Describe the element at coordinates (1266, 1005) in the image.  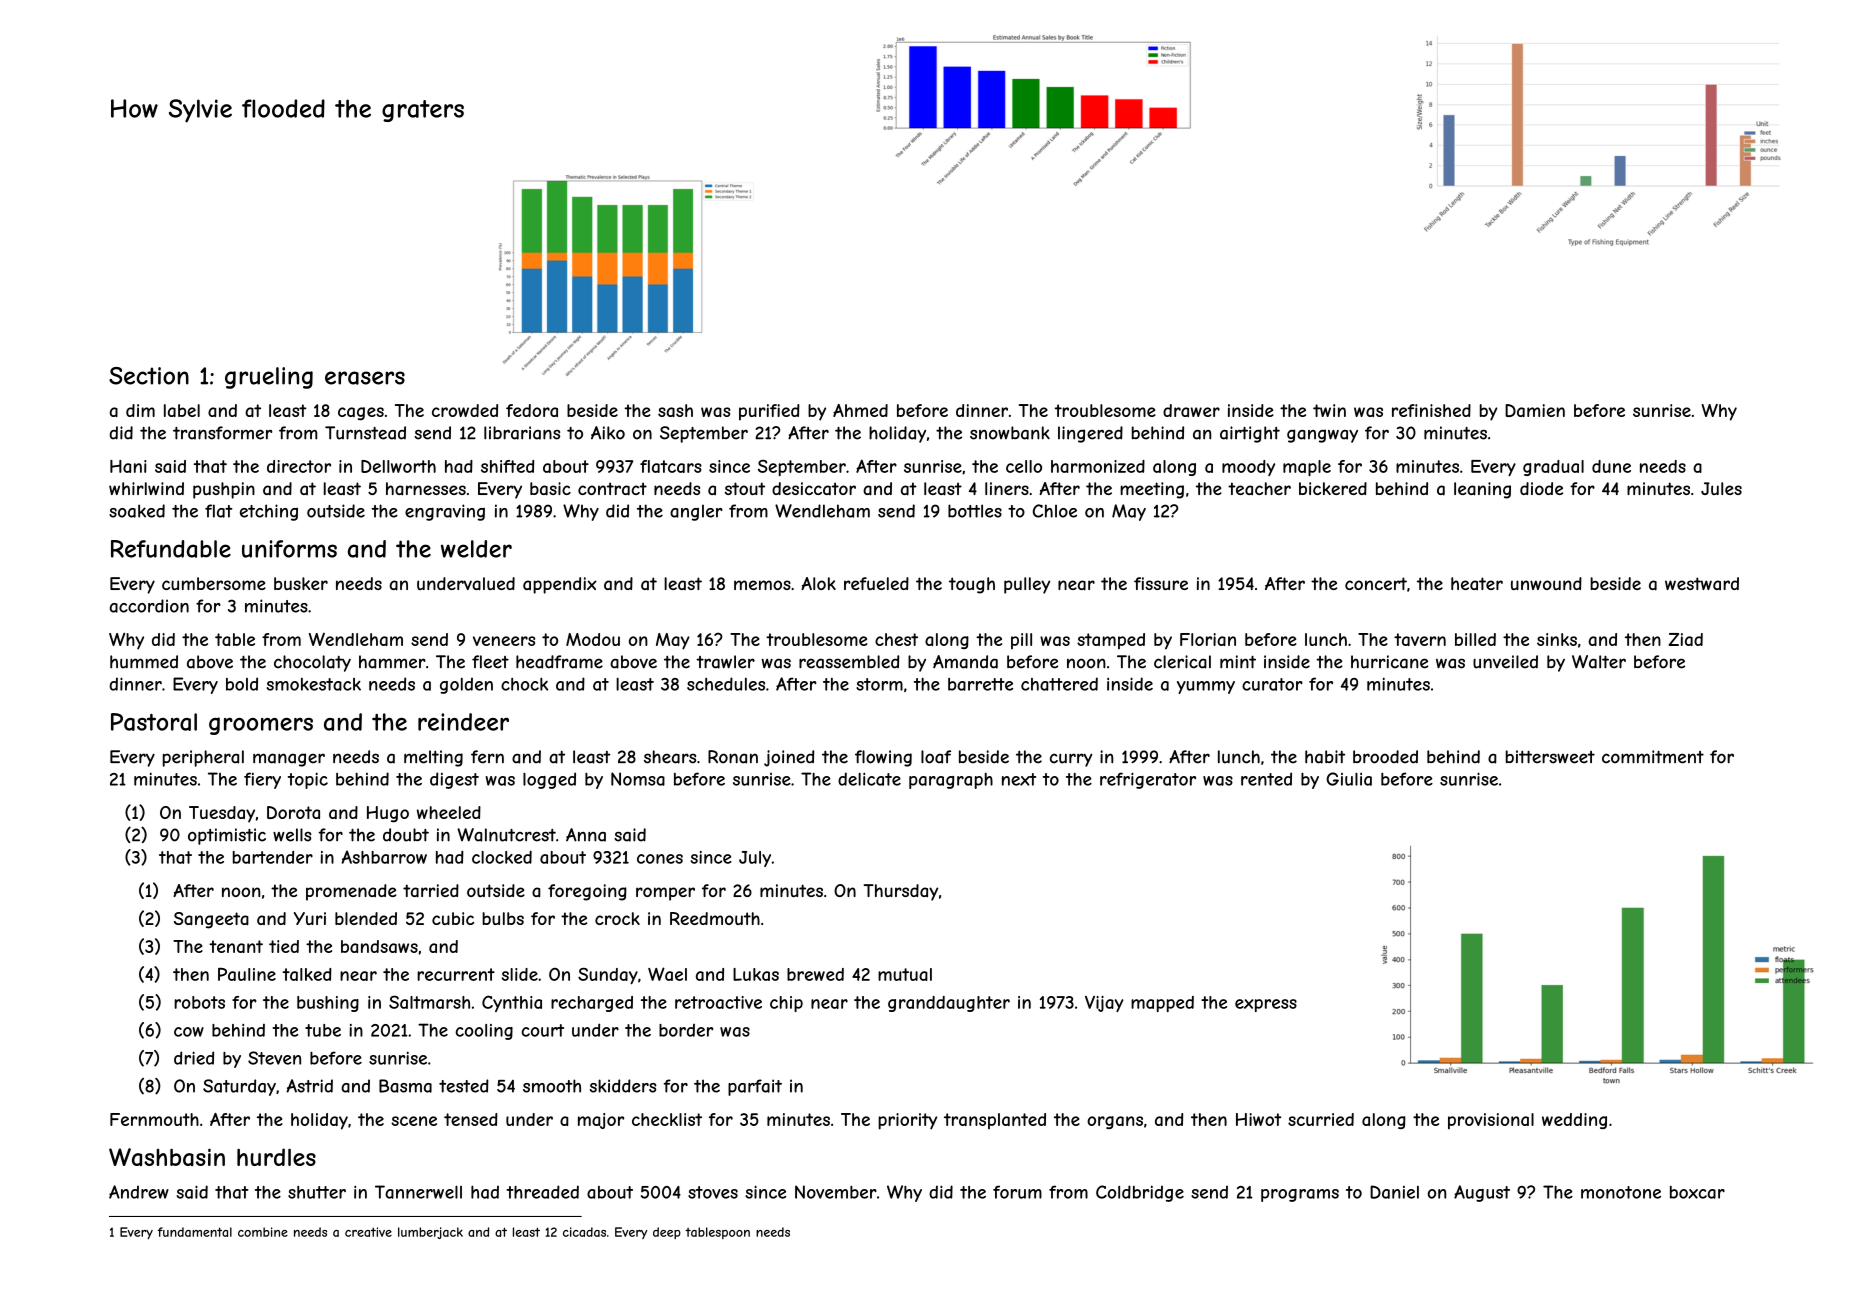
I see `express` at that location.
